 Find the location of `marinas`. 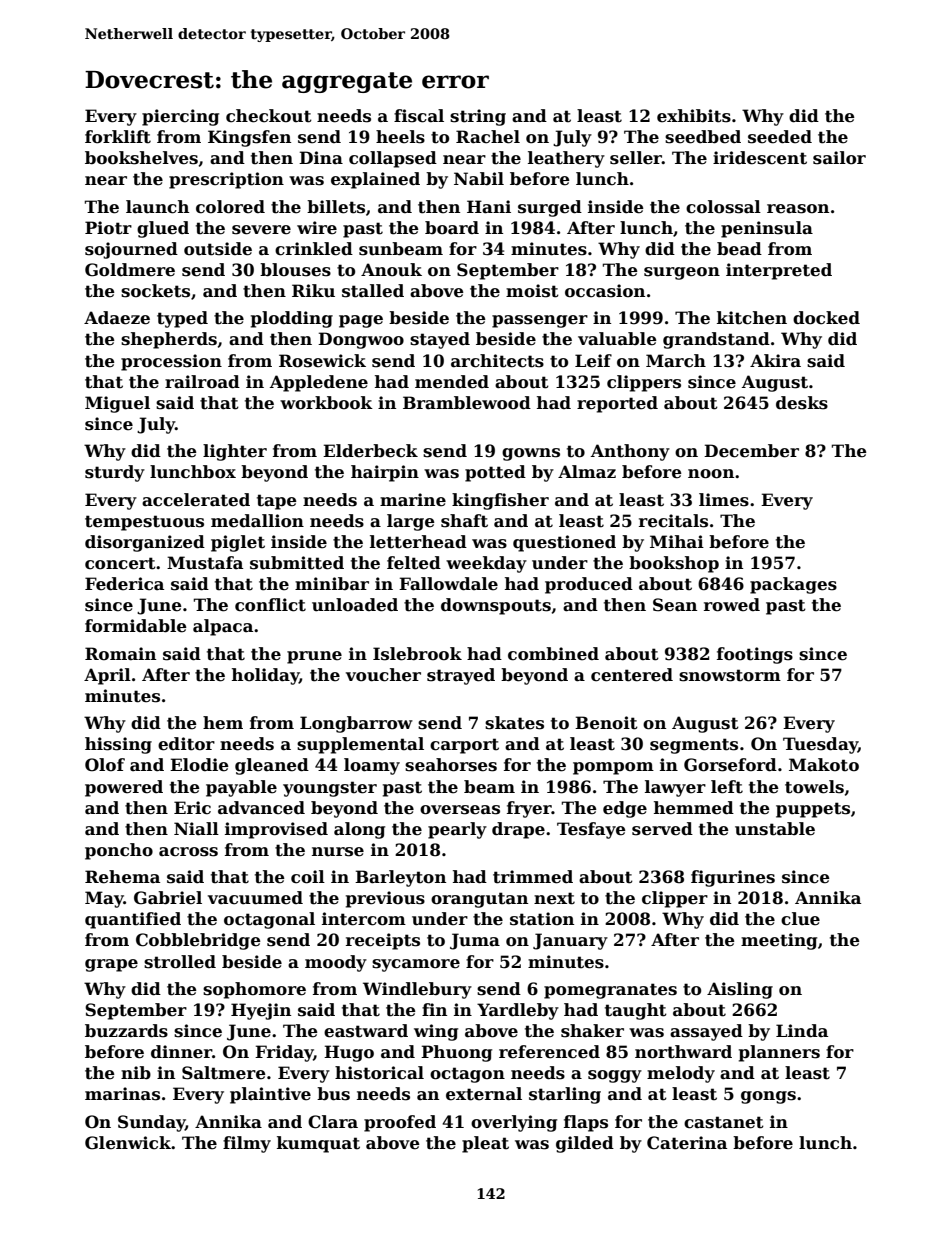

marinas is located at coordinates (122, 1094).
